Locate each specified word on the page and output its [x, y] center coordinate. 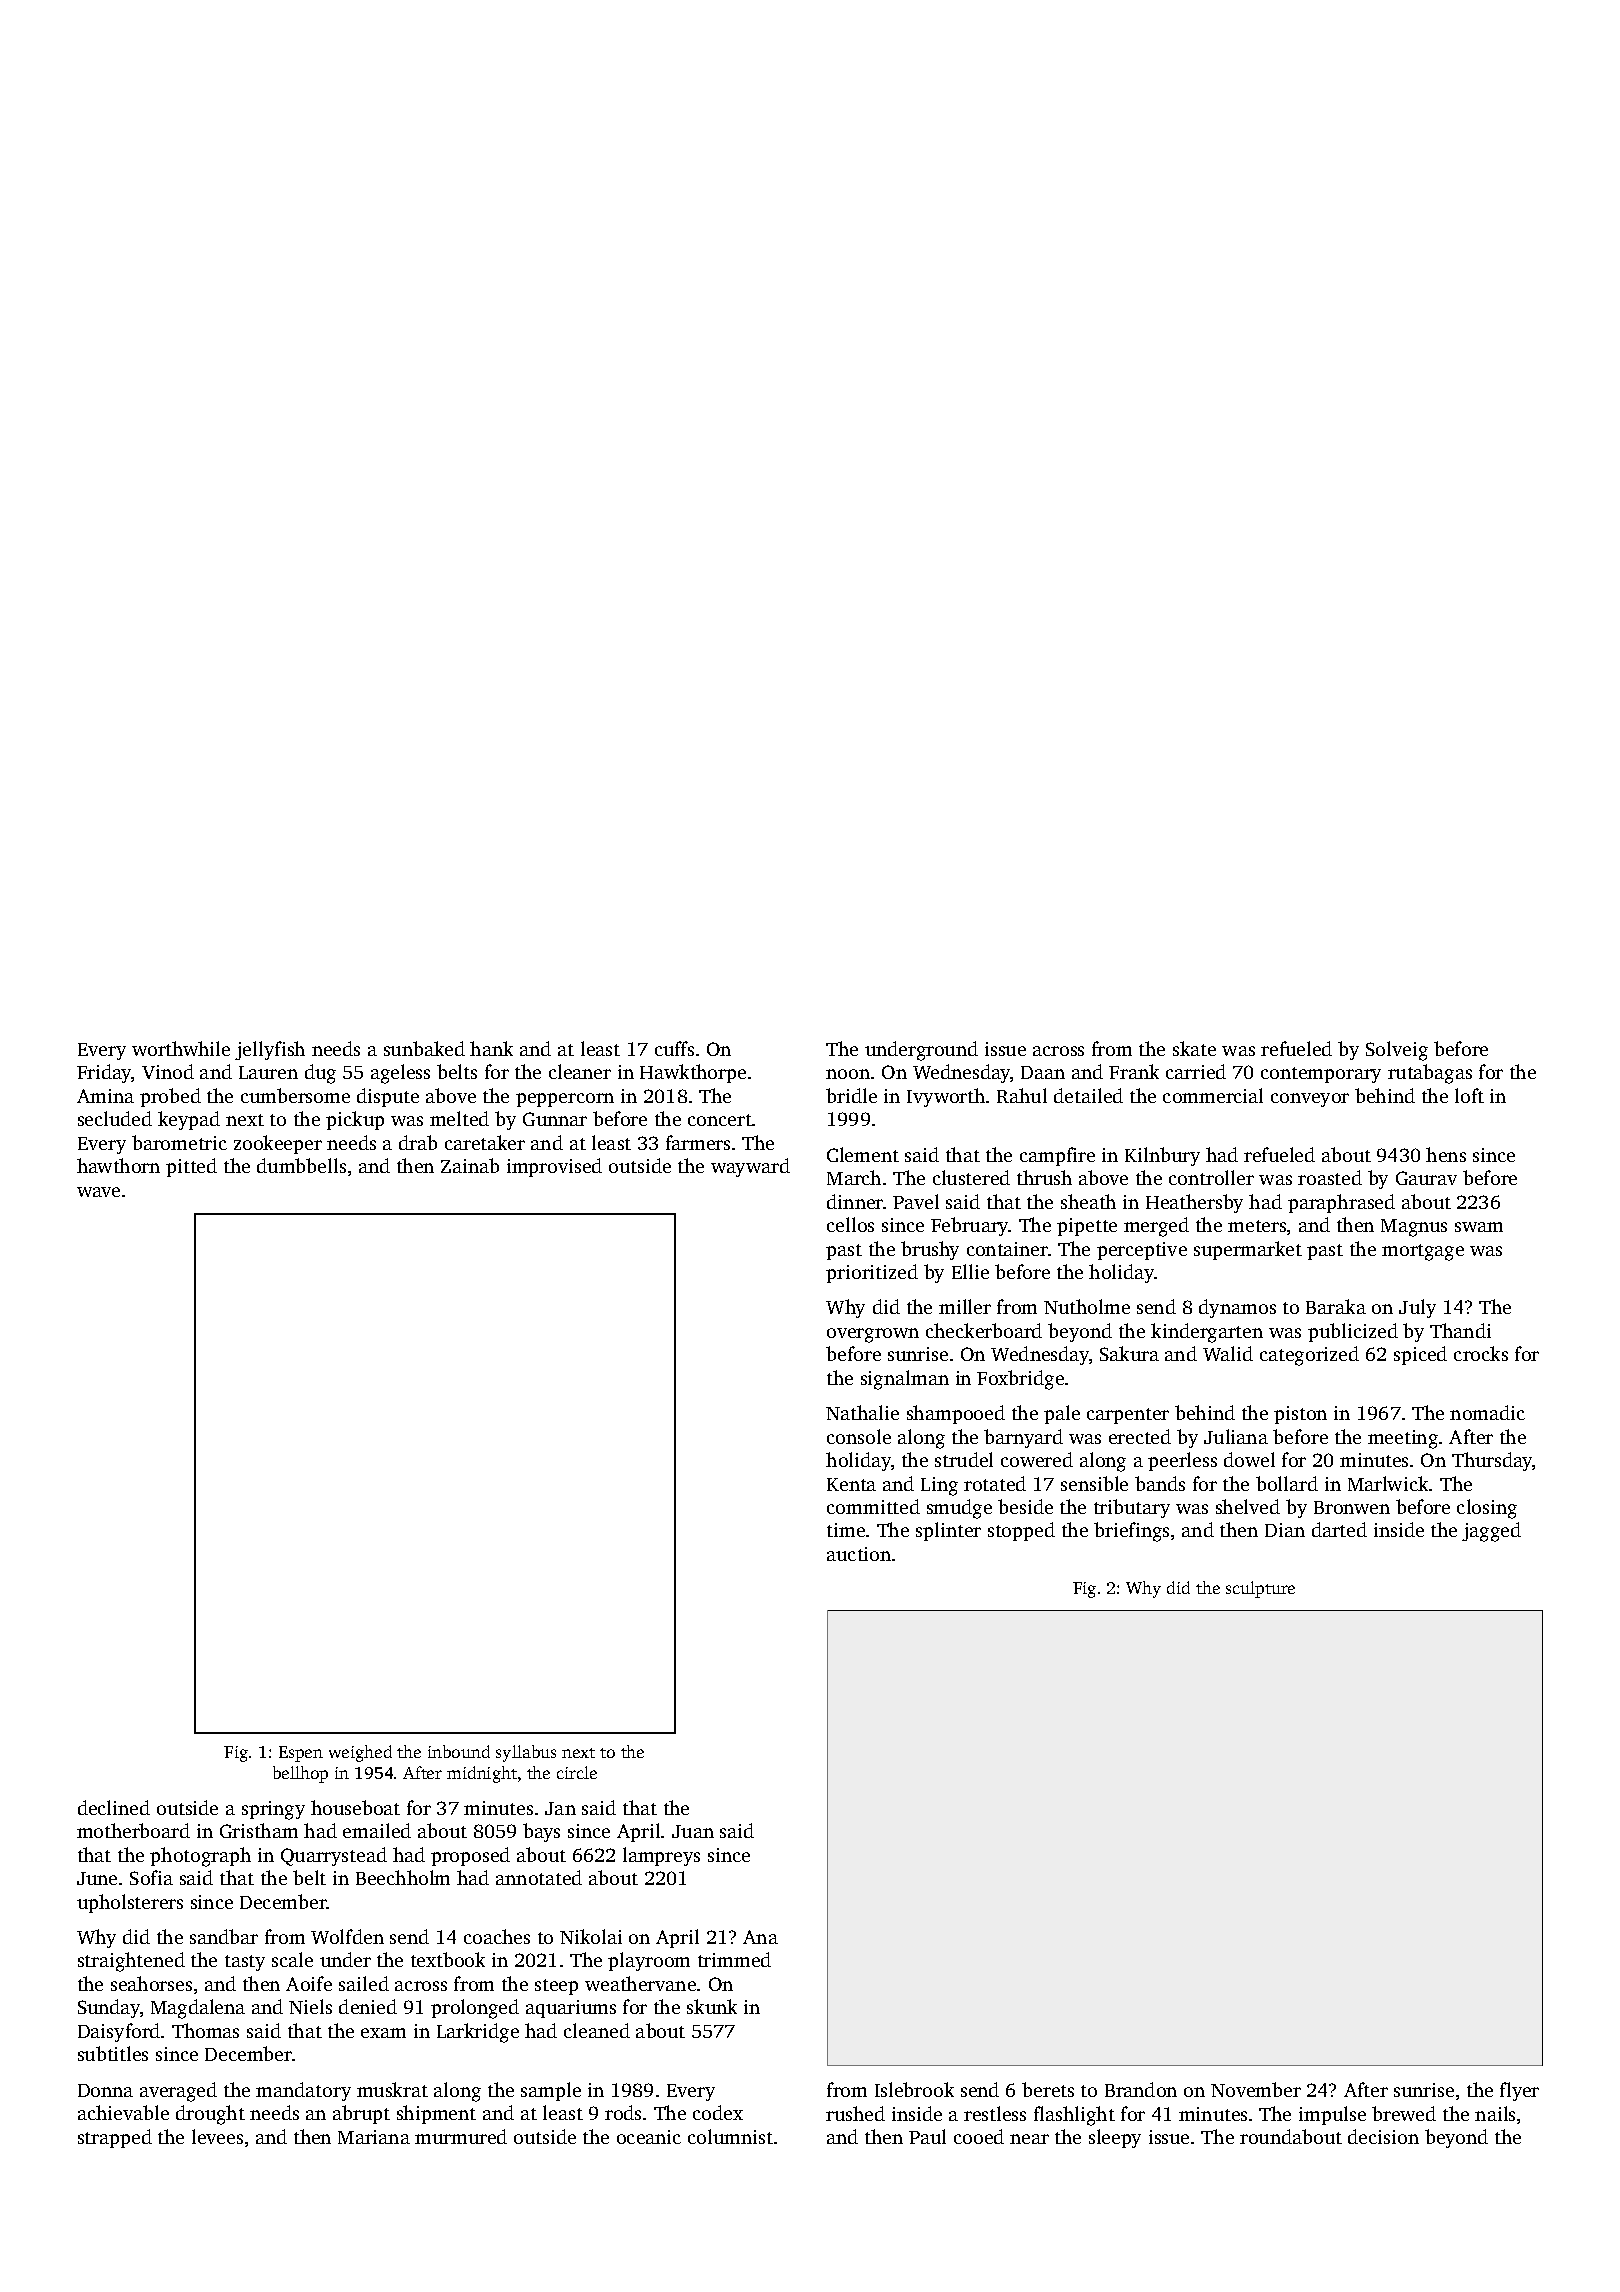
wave [98, 1192]
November [1256, 2089]
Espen [301, 1754]
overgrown [873, 1335]
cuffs [674, 1048]
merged [1156, 1227]
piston [1300, 1415]
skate [1194, 1048]
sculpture [1260, 1589]
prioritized [872, 1273]
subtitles [113, 2053]
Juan [693, 1831]
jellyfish [270, 1050]
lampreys [661, 1856]
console [859, 1436]
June [97, 1878]
